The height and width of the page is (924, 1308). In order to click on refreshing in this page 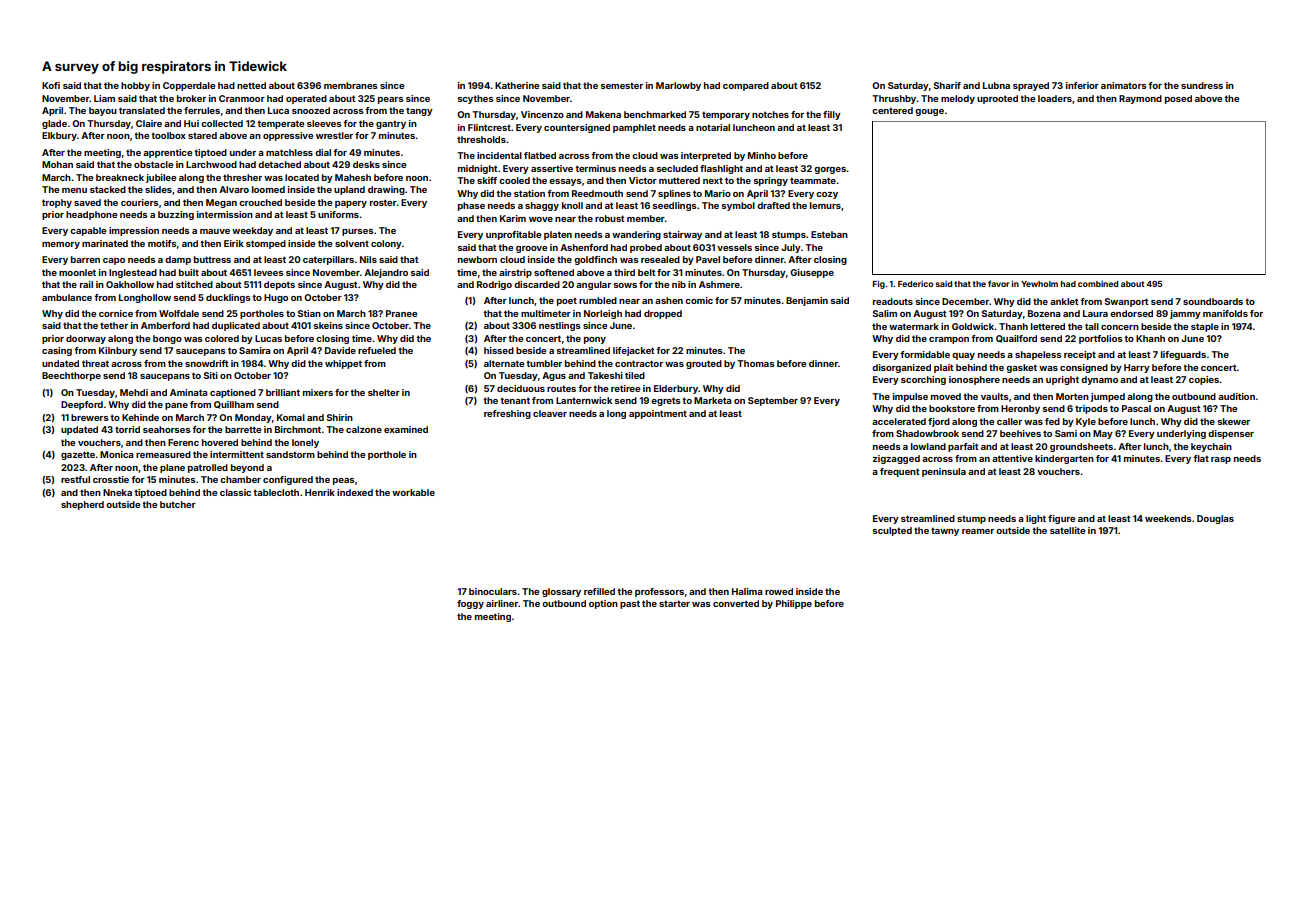, I will do `click(507, 414)`.
